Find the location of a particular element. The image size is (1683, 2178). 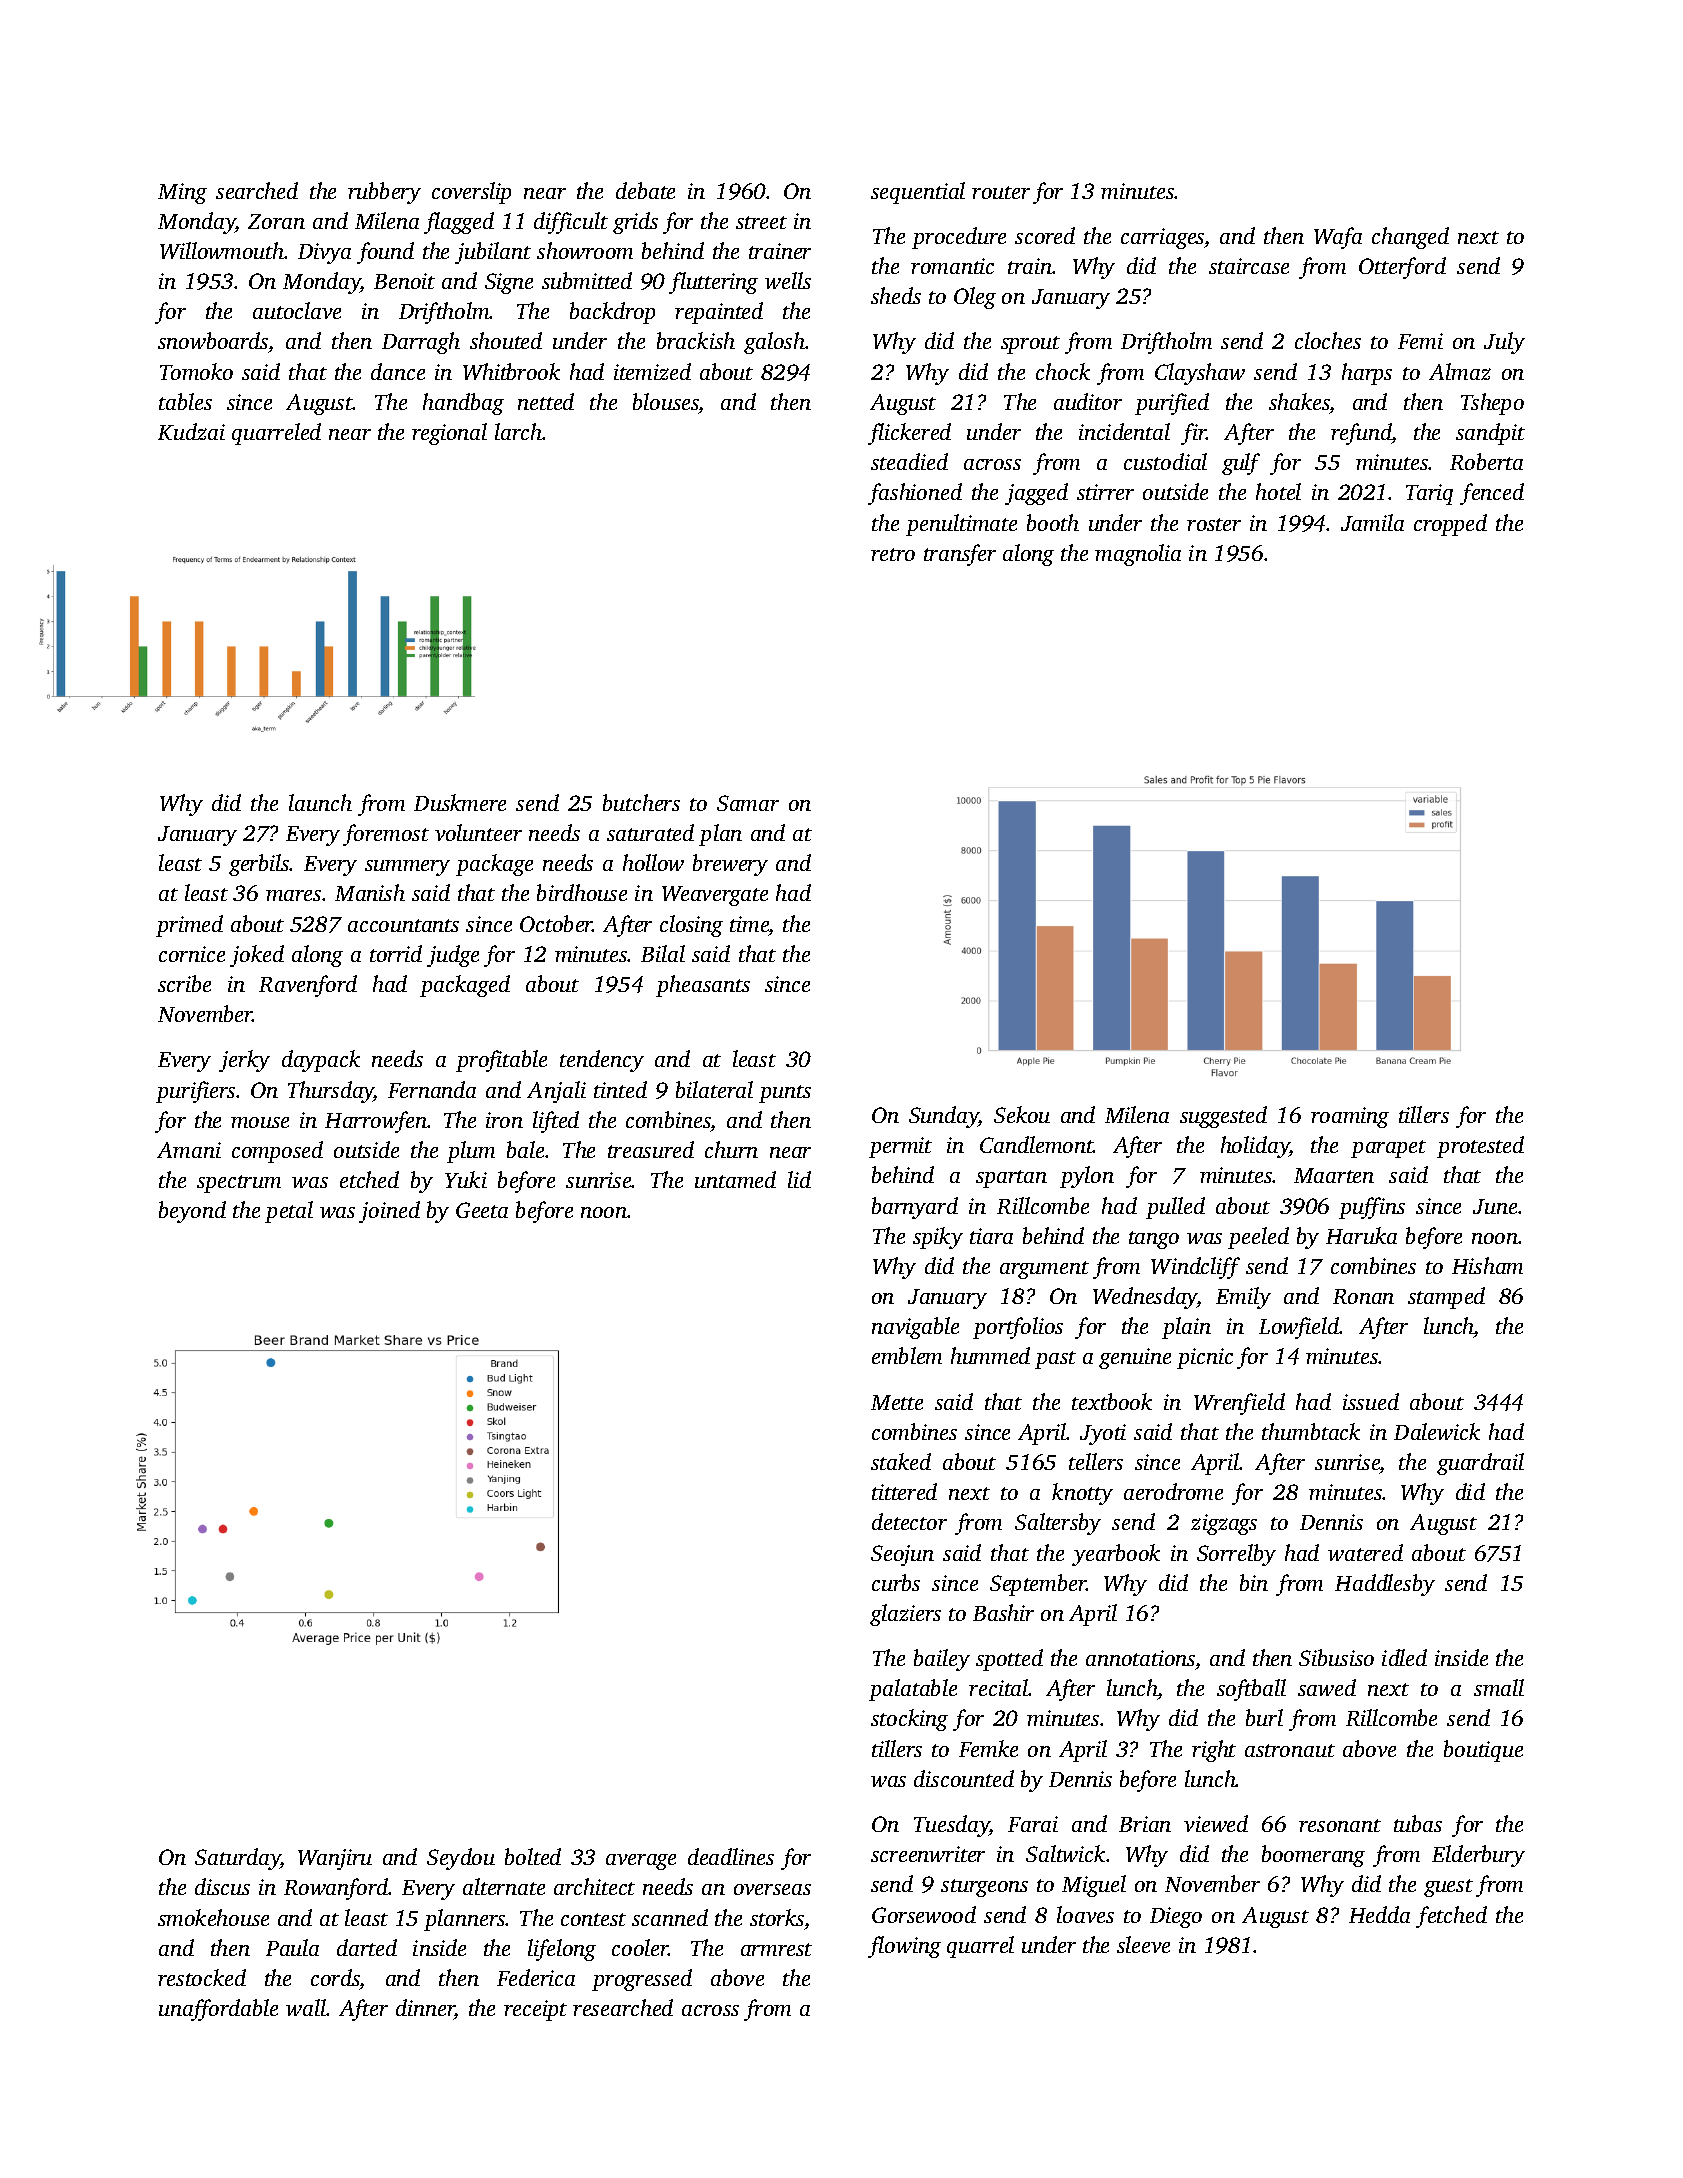

suggested is located at coordinates (1223, 1117).
